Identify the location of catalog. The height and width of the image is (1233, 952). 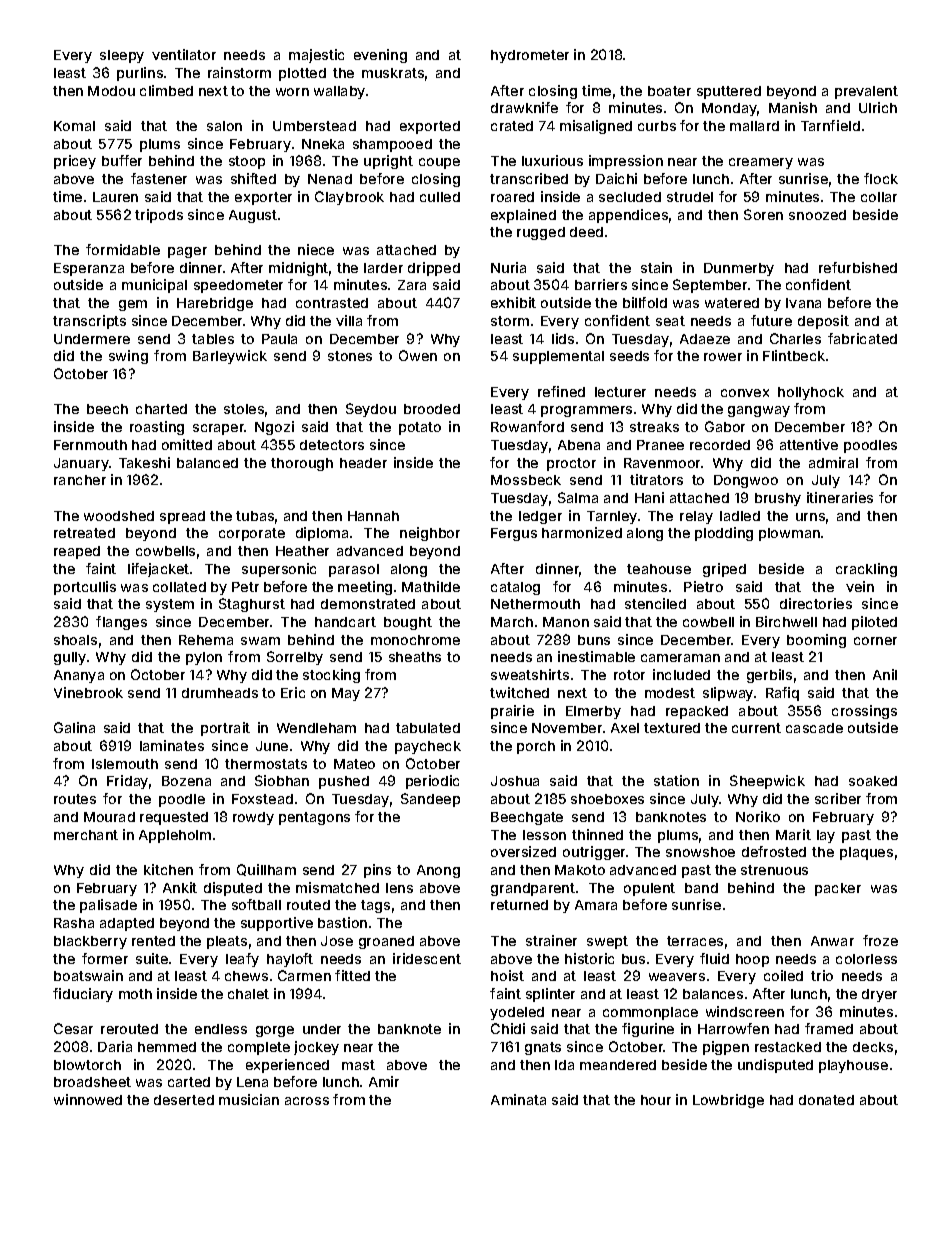
(515, 588).
